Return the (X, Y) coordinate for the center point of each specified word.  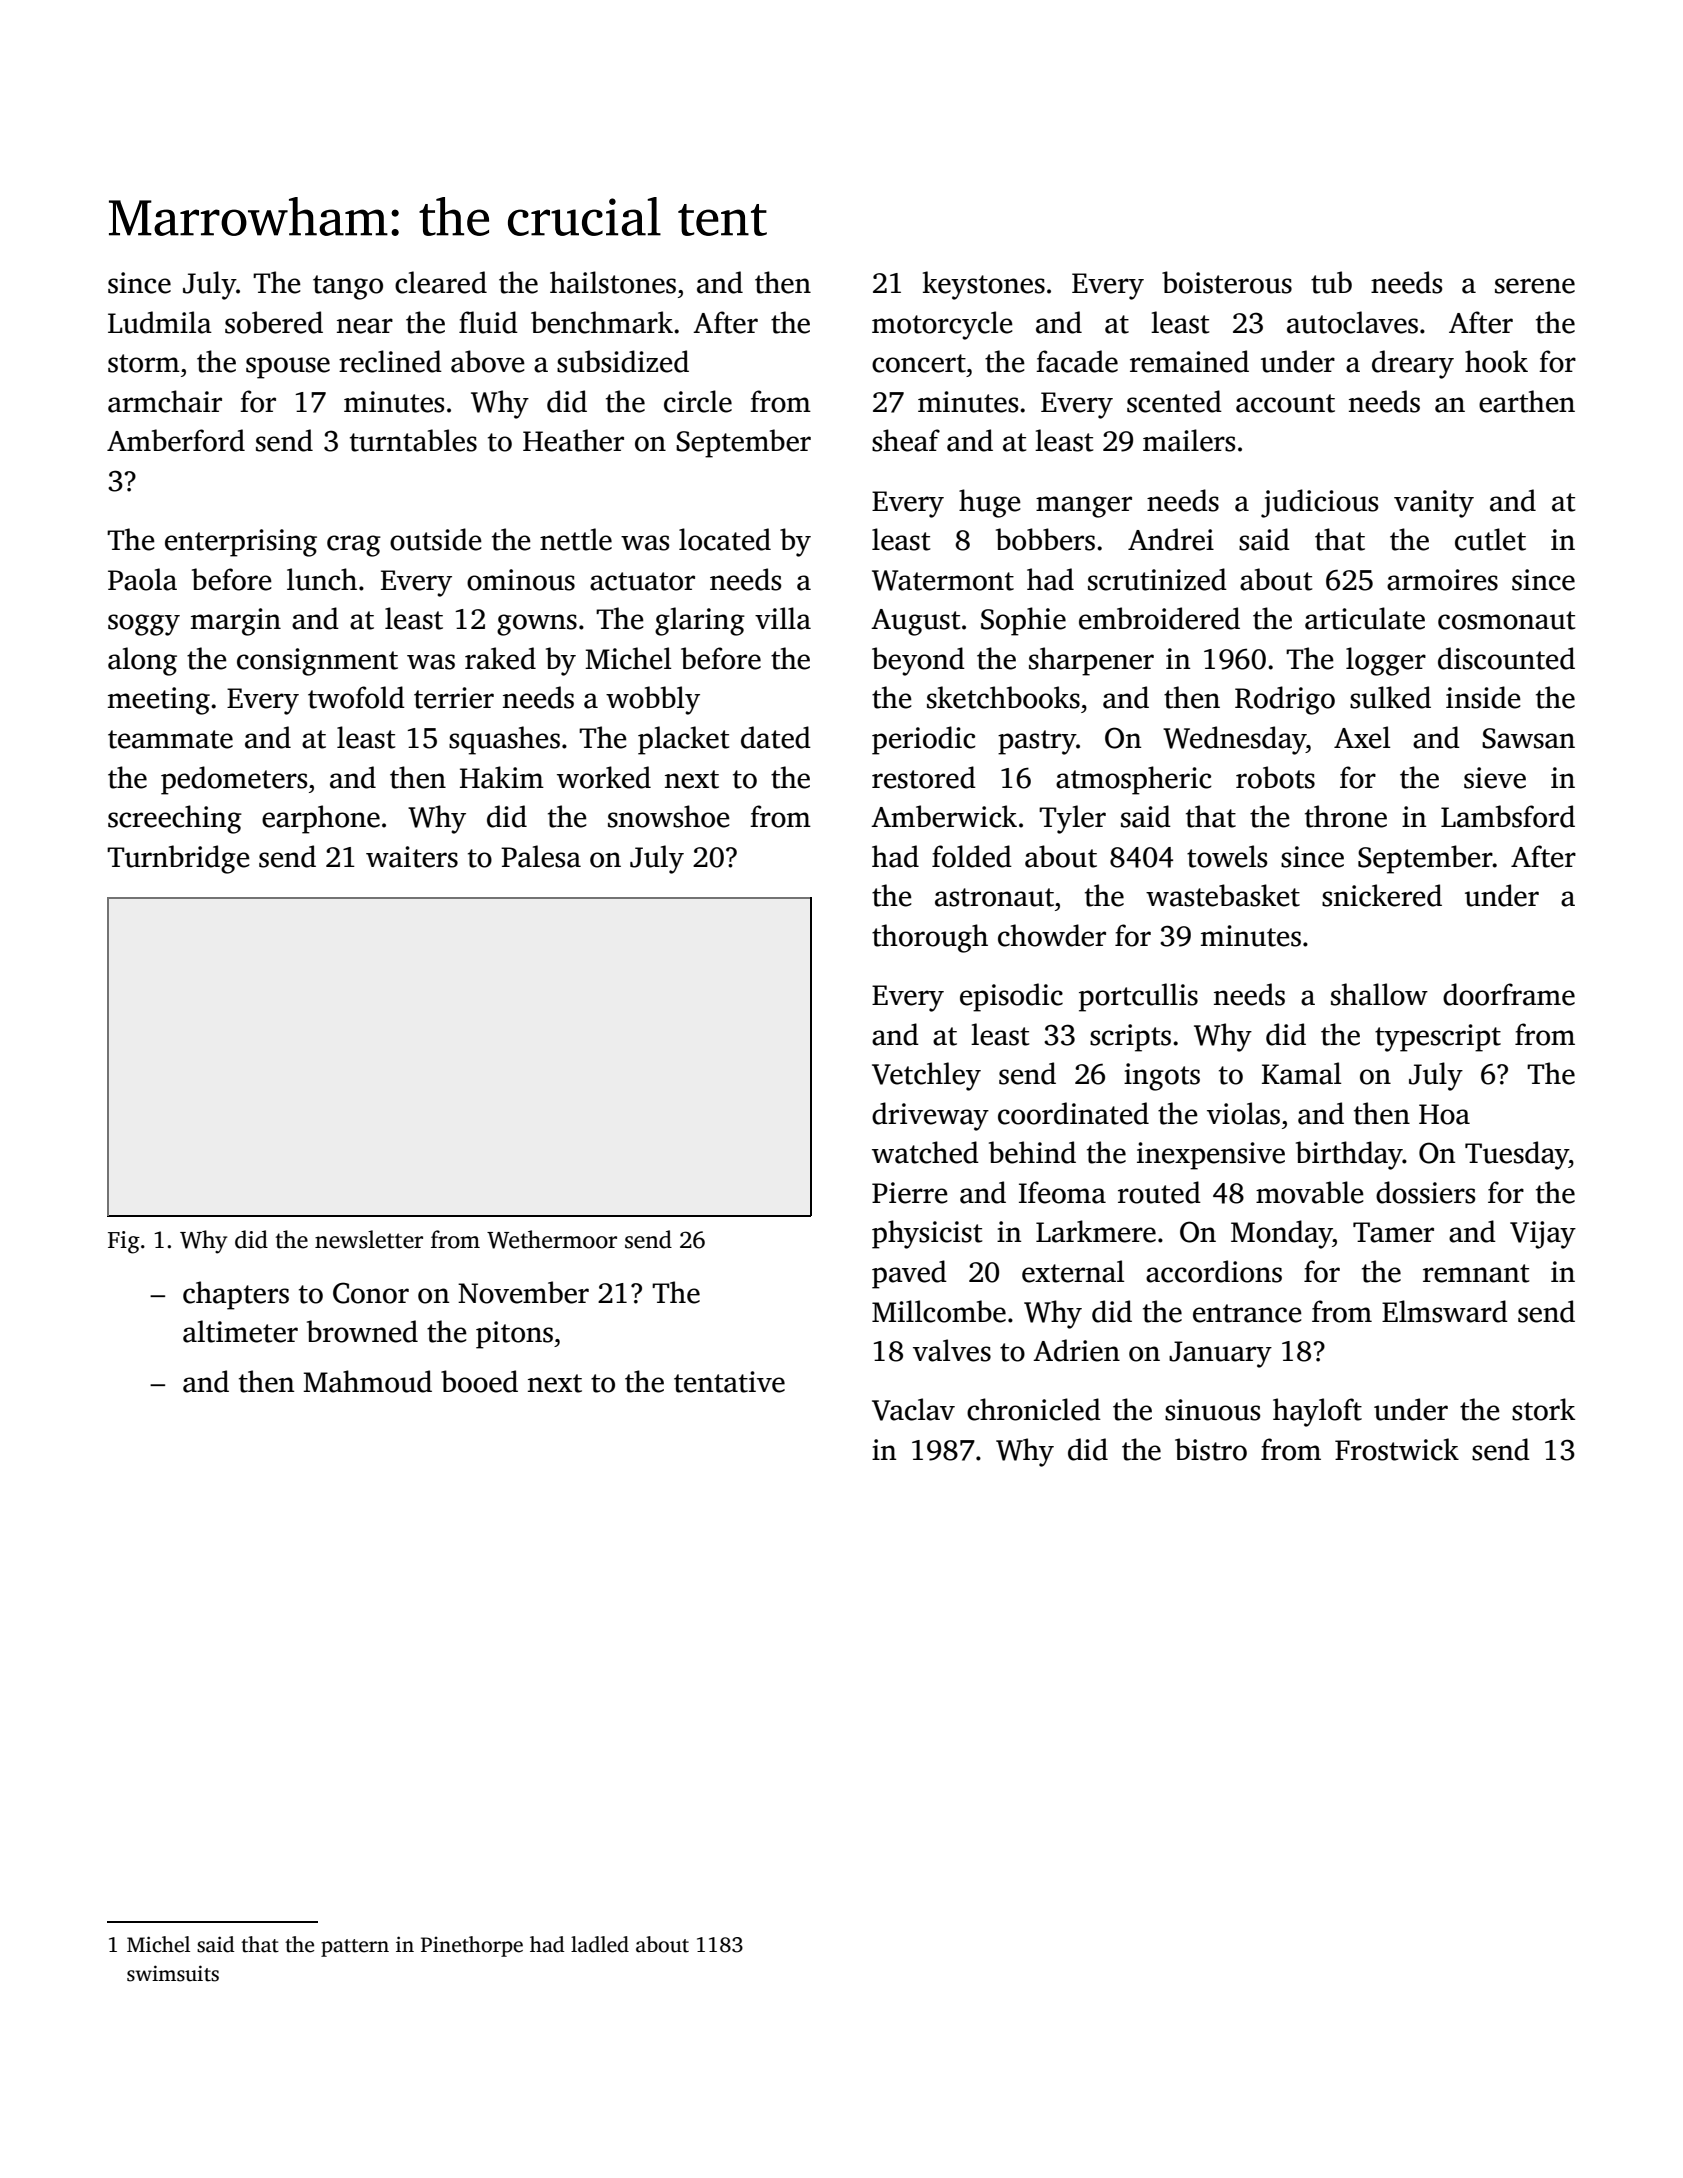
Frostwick (1397, 1449)
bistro (1211, 1449)
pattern (355, 1948)
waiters (412, 857)
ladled (600, 1944)
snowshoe (669, 816)
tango (348, 287)
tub (1331, 282)
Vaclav (913, 1409)
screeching (175, 819)
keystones (984, 285)
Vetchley (926, 1076)
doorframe (1509, 994)
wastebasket (1223, 895)
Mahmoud (367, 1381)
